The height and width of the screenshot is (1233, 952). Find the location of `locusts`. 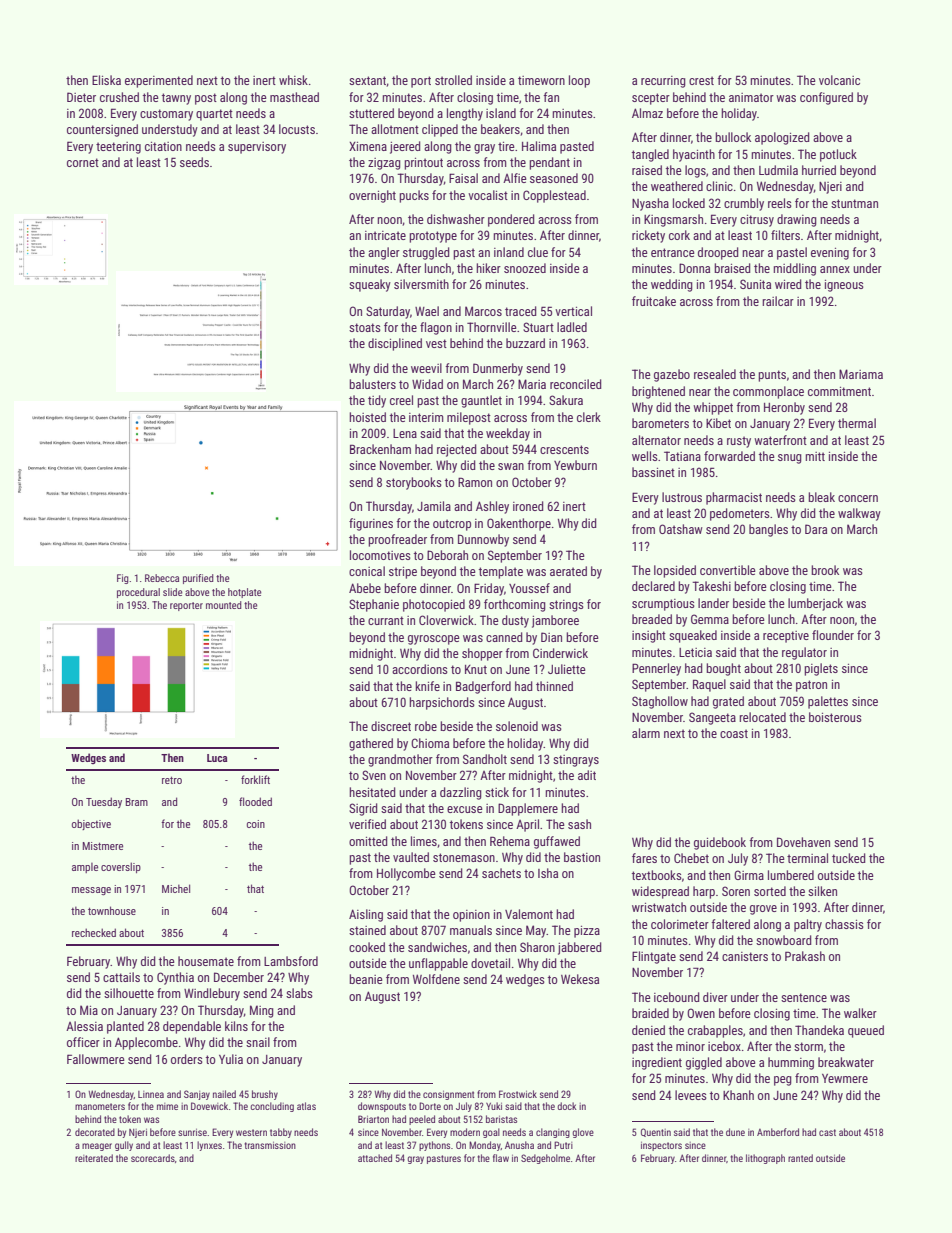

locusts is located at coordinates (297, 129).
